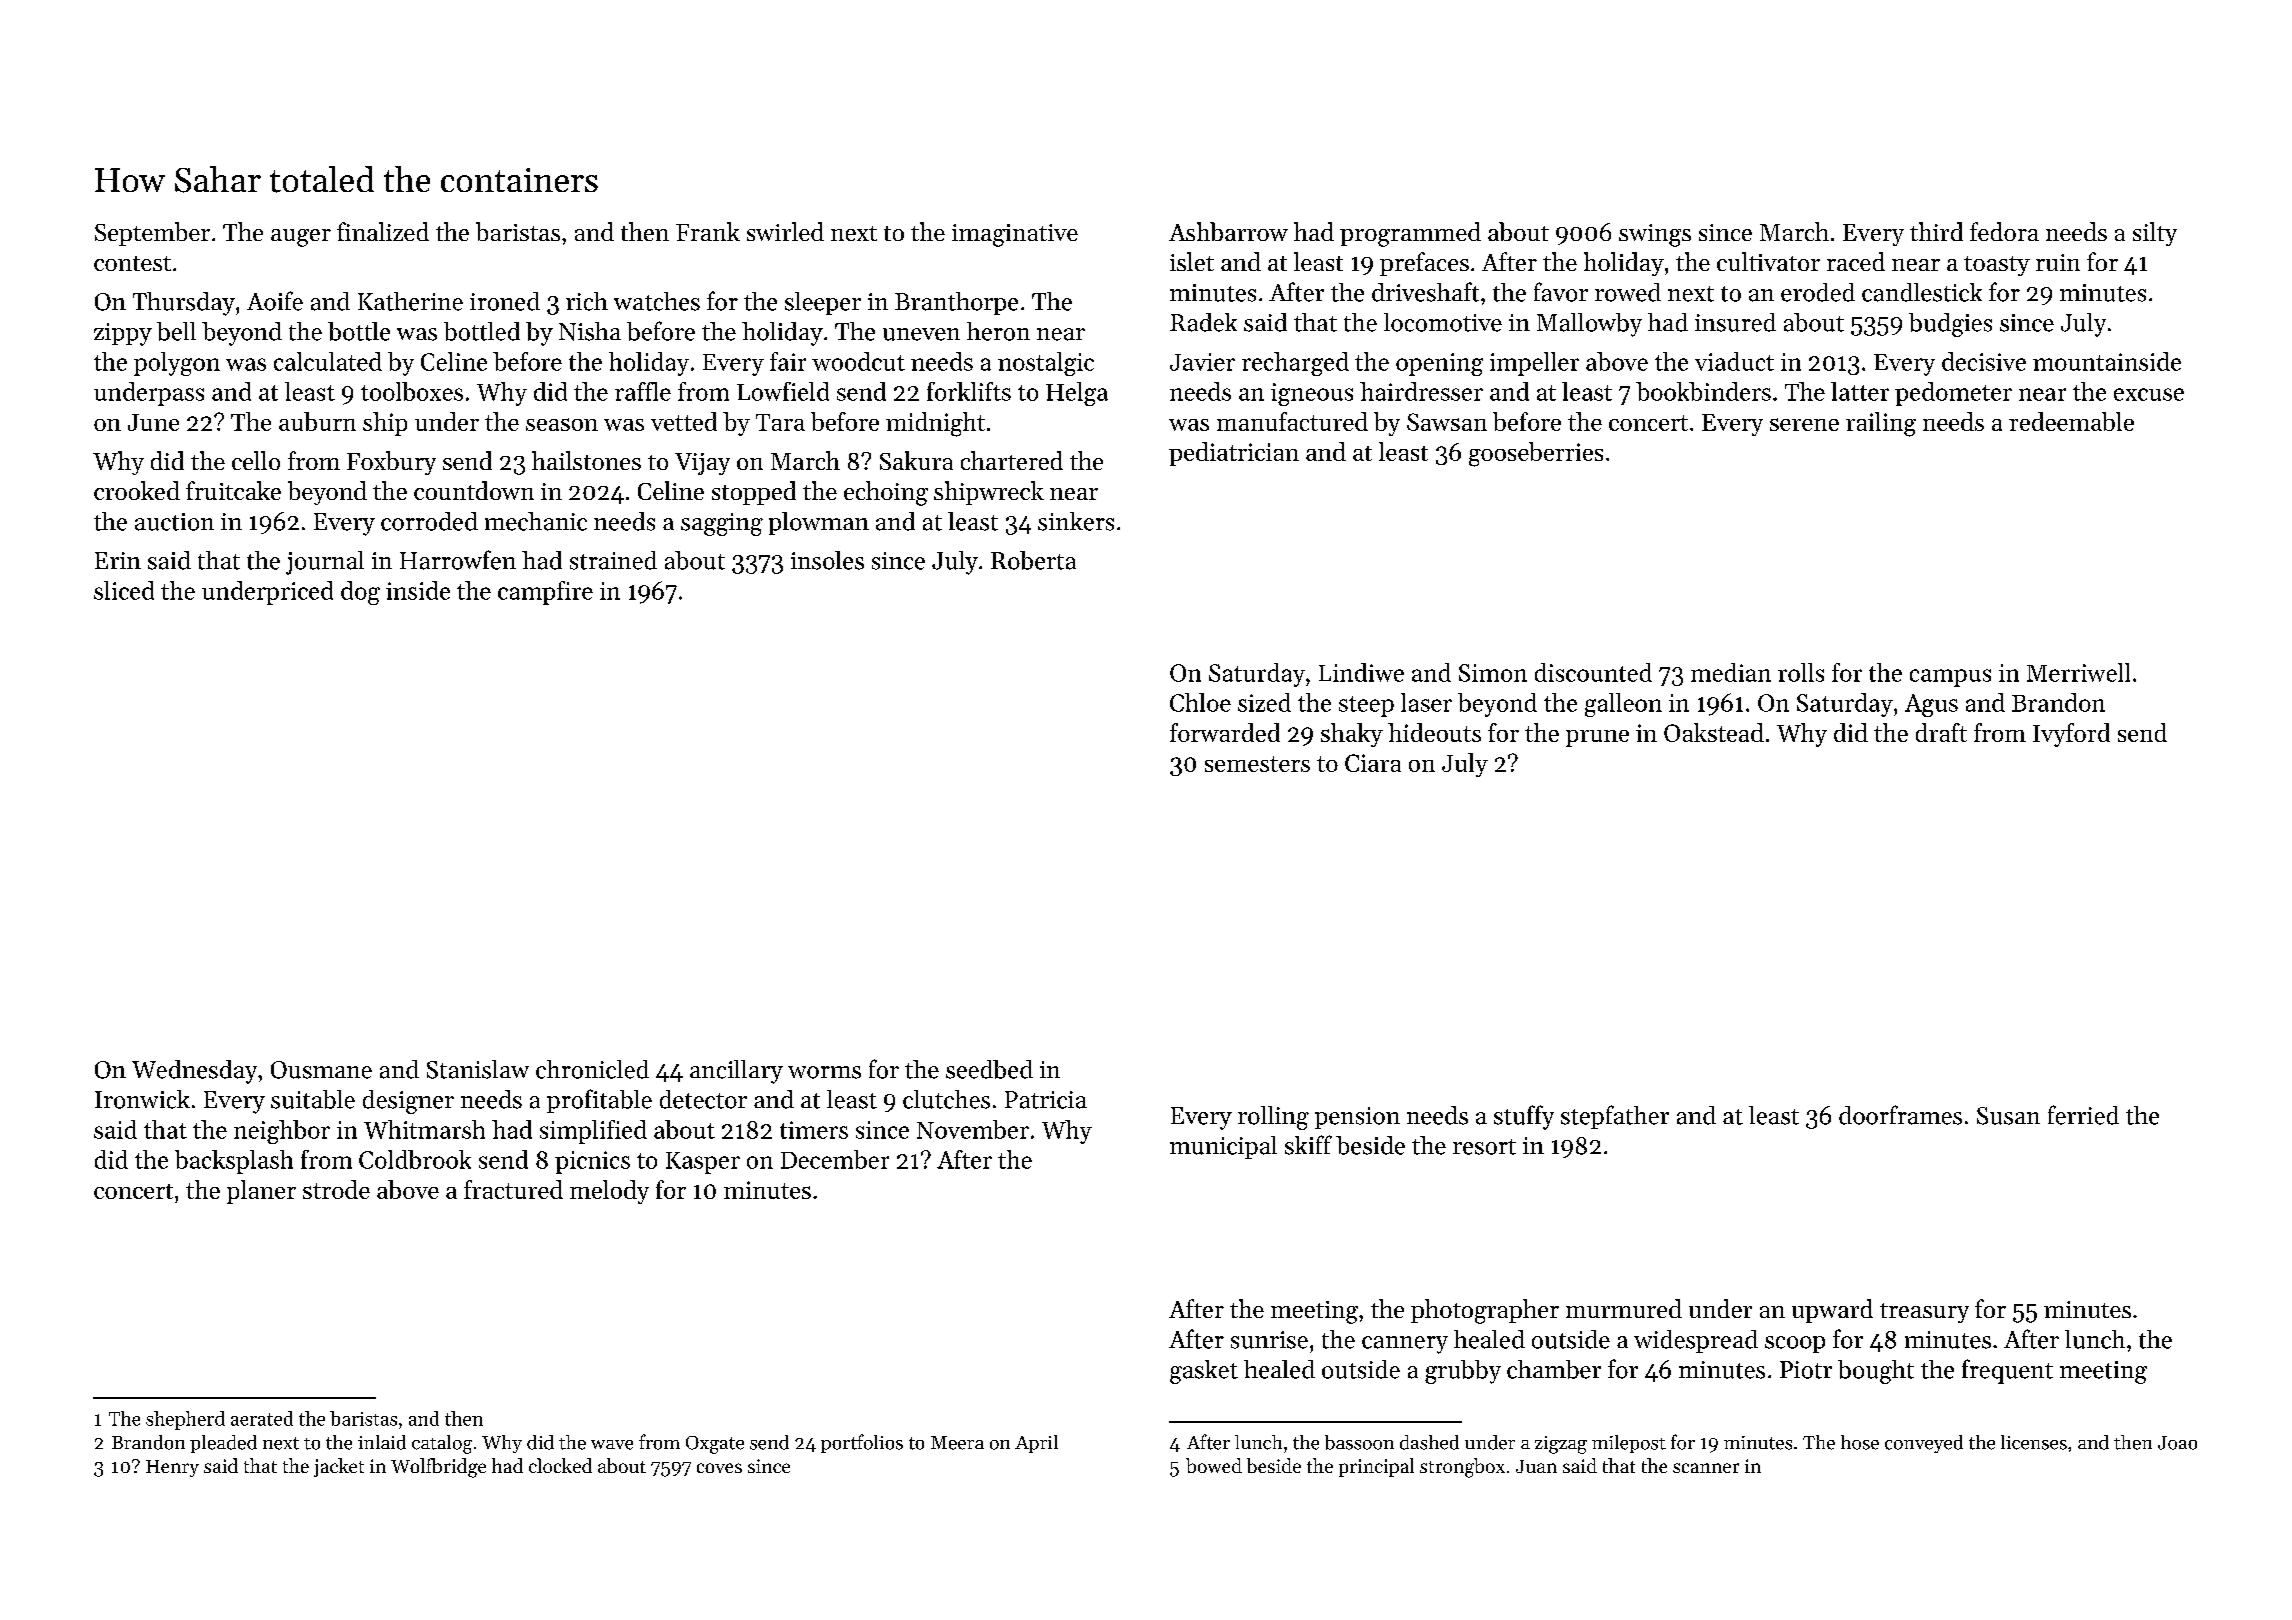 This screenshot has width=2292, height=1620. I want to click on Wolfbridge, so click(438, 1468).
